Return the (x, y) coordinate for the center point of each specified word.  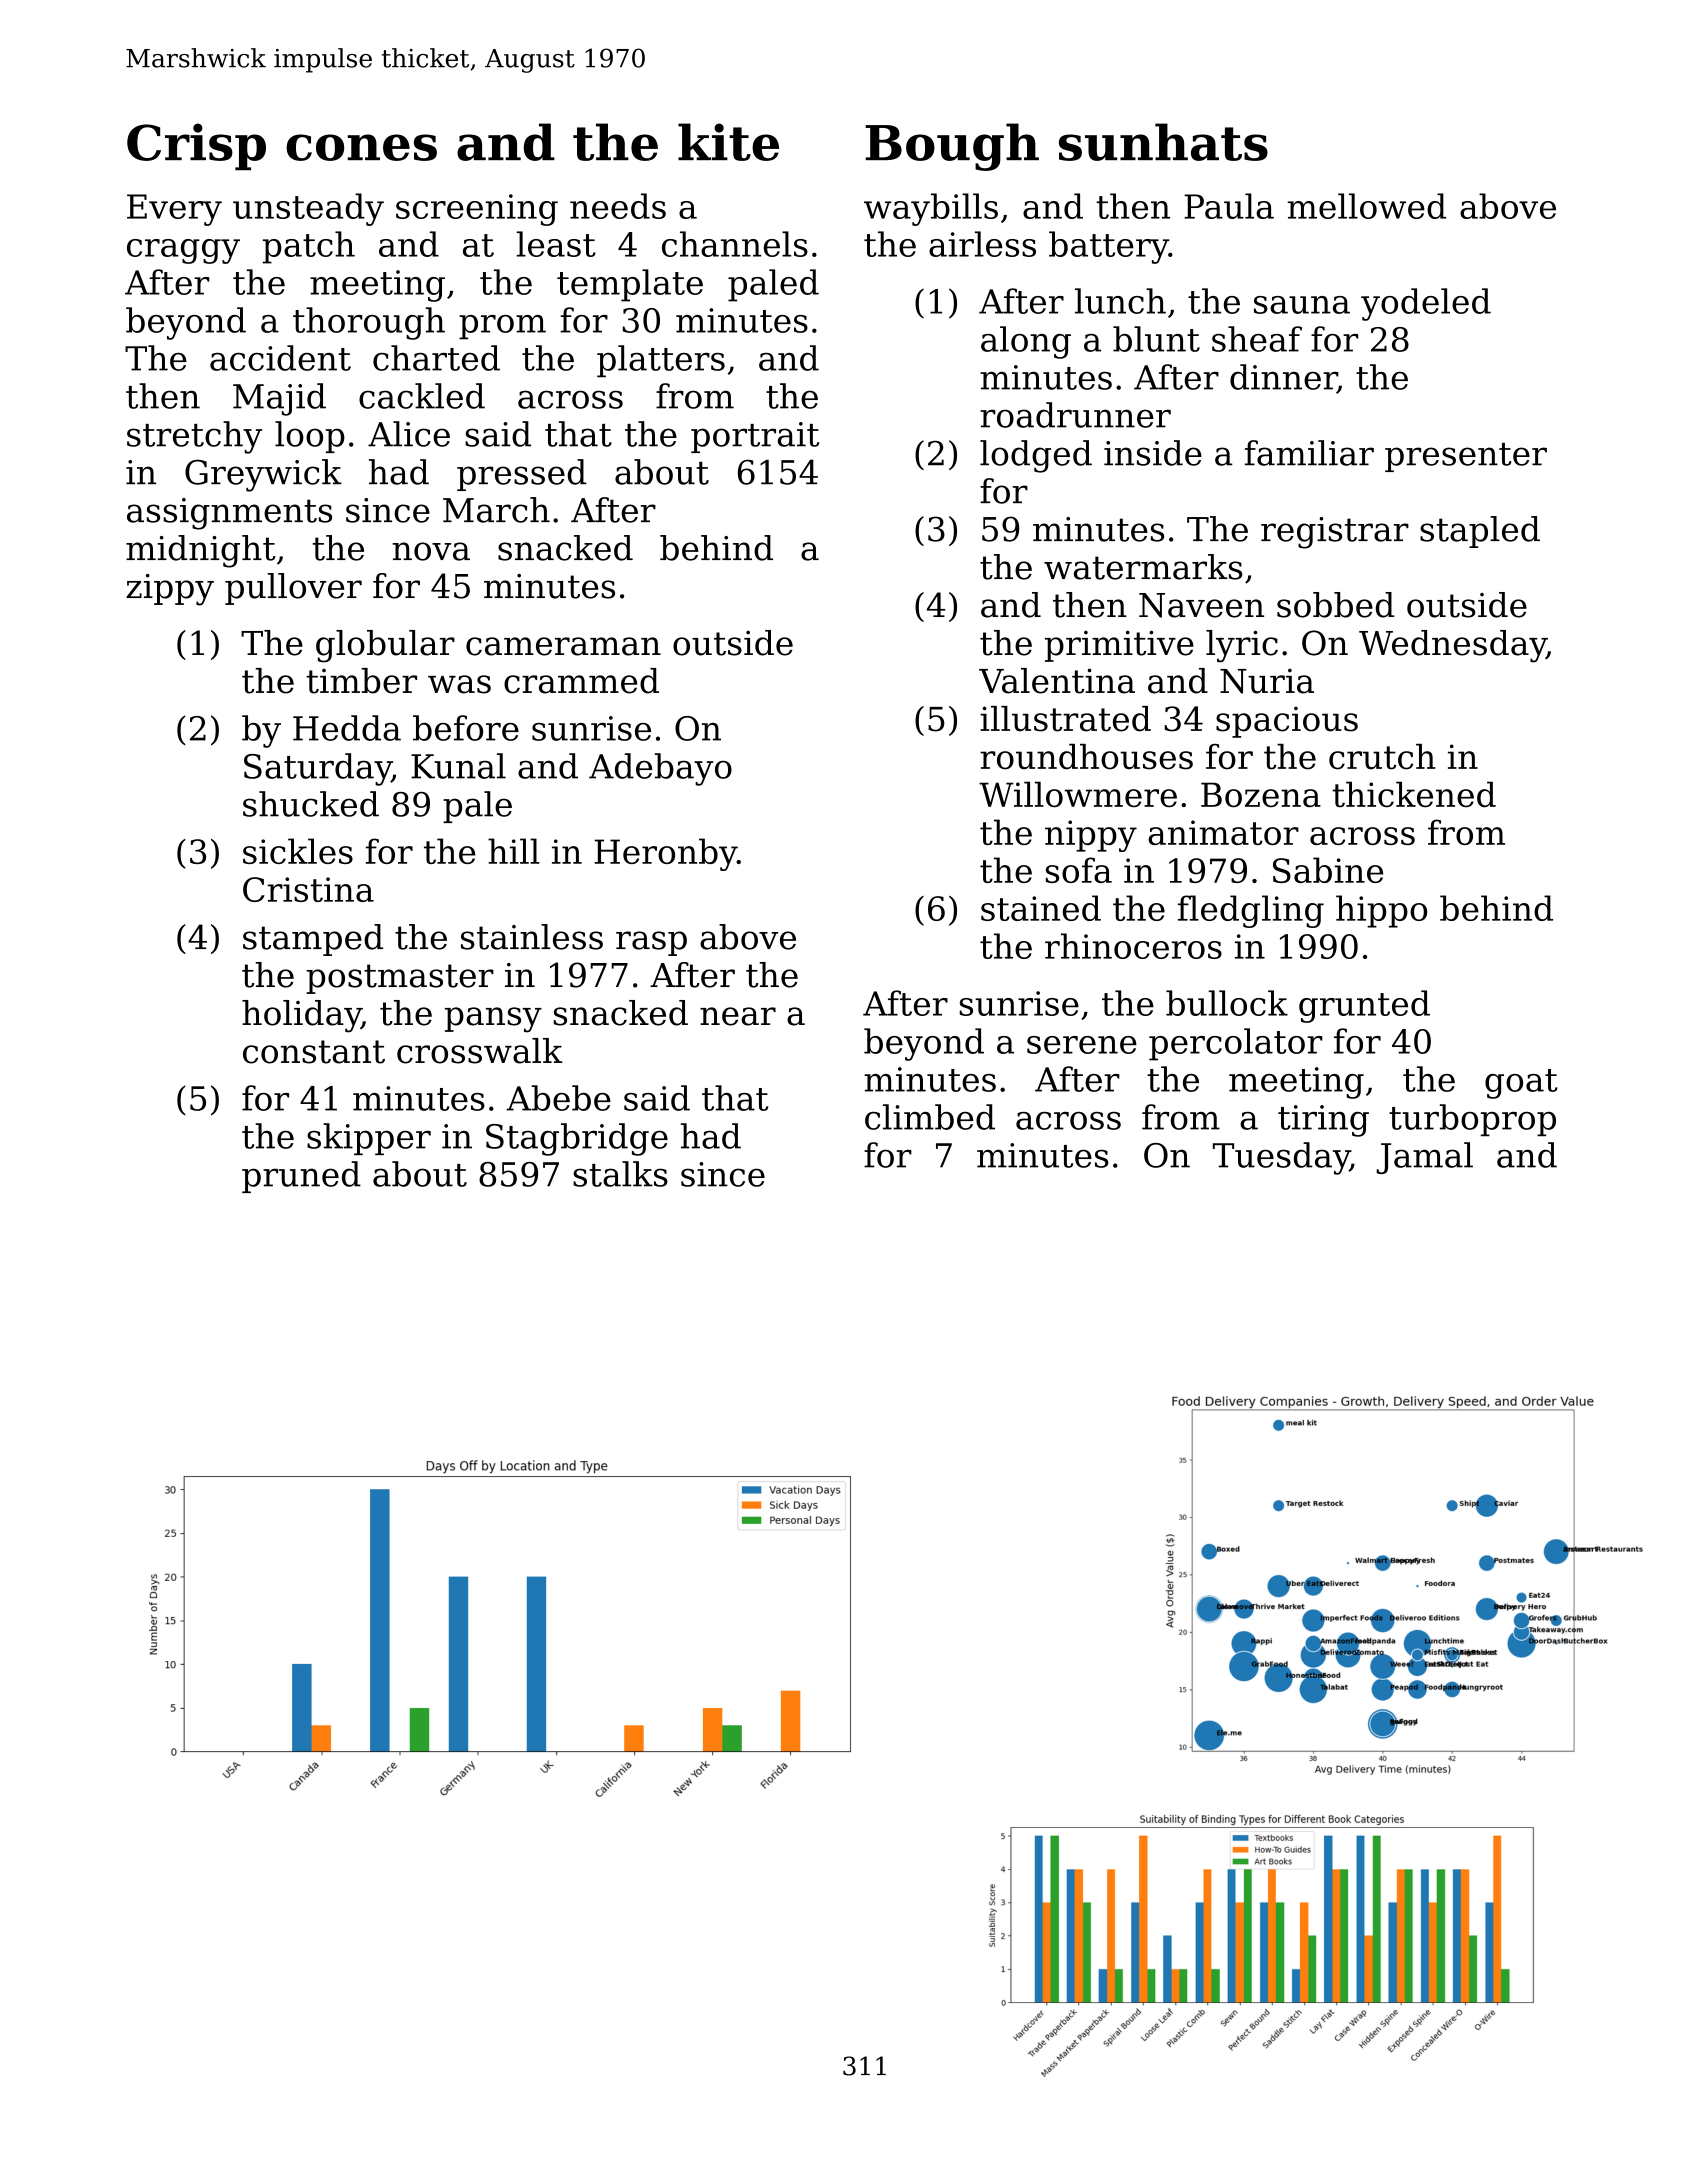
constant (314, 1052)
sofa (1079, 870)
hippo (1381, 911)
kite (728, 142)
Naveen (1201, 605)
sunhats (1163, 142)
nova (431, 551)
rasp (651, 943)
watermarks (1143, 567)
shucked (311, 804)
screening (477, 210)
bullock (1227, 1003)
